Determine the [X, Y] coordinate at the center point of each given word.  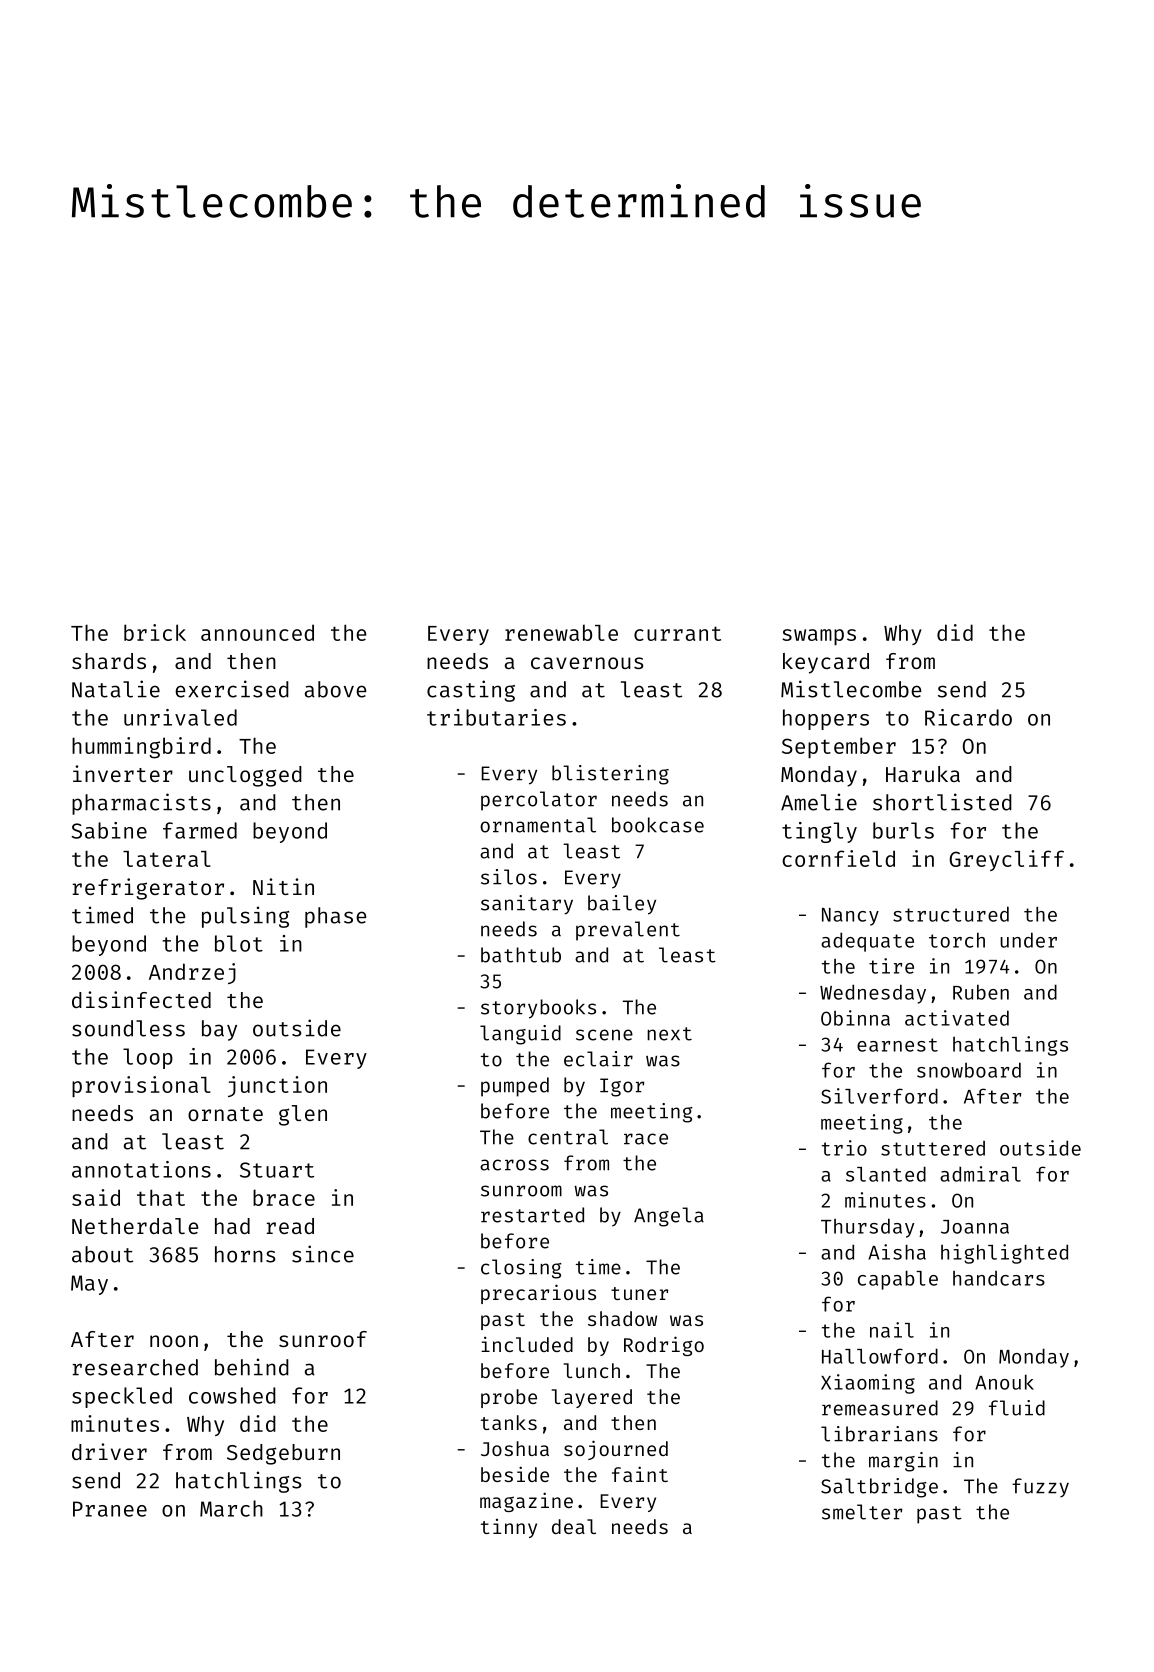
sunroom [521, 1191]
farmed [200, 830]
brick [155, 632]
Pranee [110, 1509]
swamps [819, 637]
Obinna [855, 1018]
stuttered [933, 1148]
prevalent [628, 931]
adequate [867, 942]
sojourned [616, 1450]
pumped [515, 1087]
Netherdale [135, 1226]
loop [148, 1058]
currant [677, 633]
